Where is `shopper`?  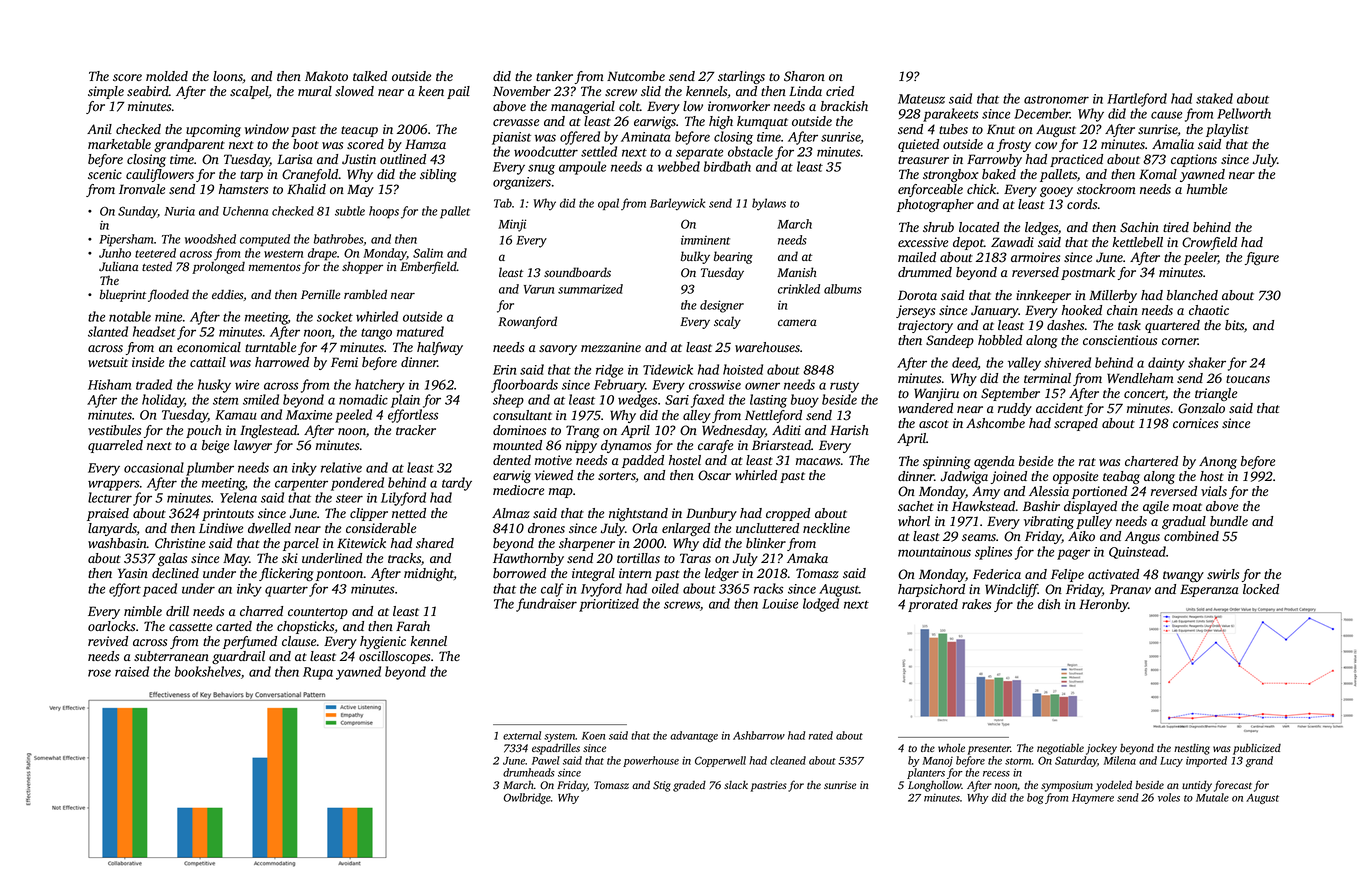
shopper is located at coordinates (362, 267).
